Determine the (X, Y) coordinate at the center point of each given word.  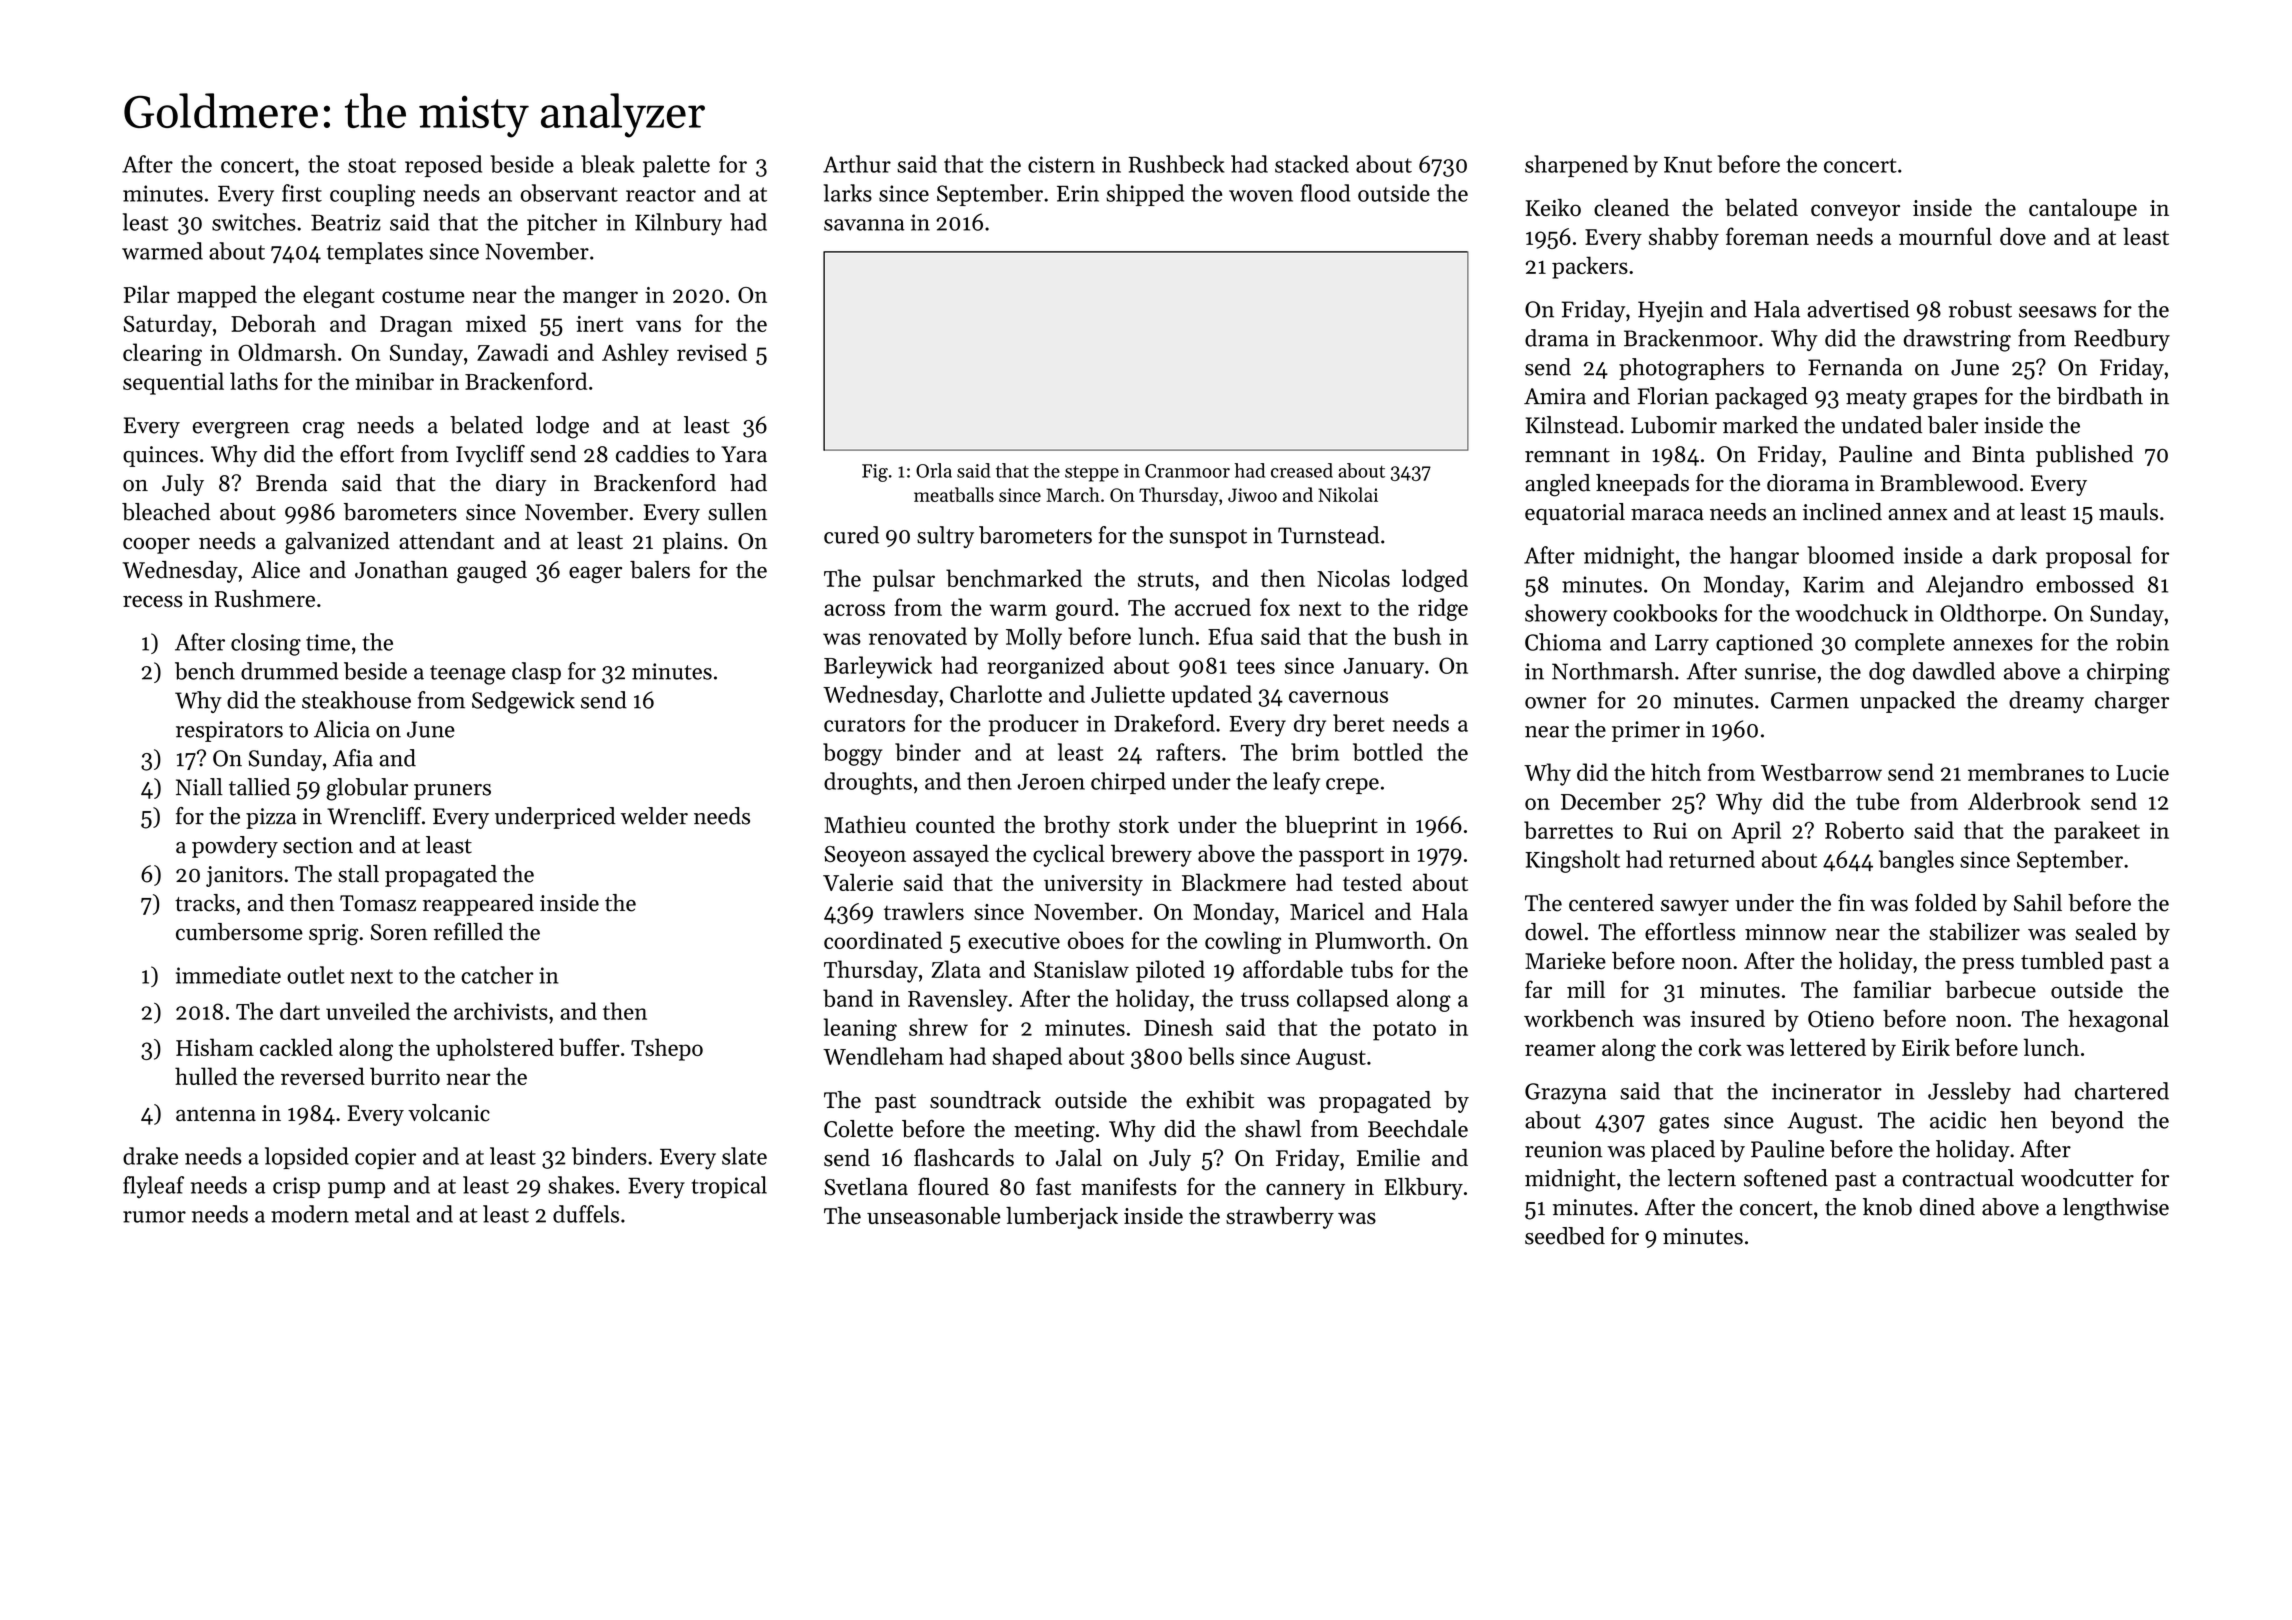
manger (600, 299)
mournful (1945, 236)
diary (521, 485)
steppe (1092, 474)
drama (1557, 338)
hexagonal (2118, 1020)
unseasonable (934, 1216)
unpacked (1908, 702)
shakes (581, 1185)
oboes (1096, 940)
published (2084, 456)
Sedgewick (523, 702)
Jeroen (1051, 782)
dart (300, 1011)
